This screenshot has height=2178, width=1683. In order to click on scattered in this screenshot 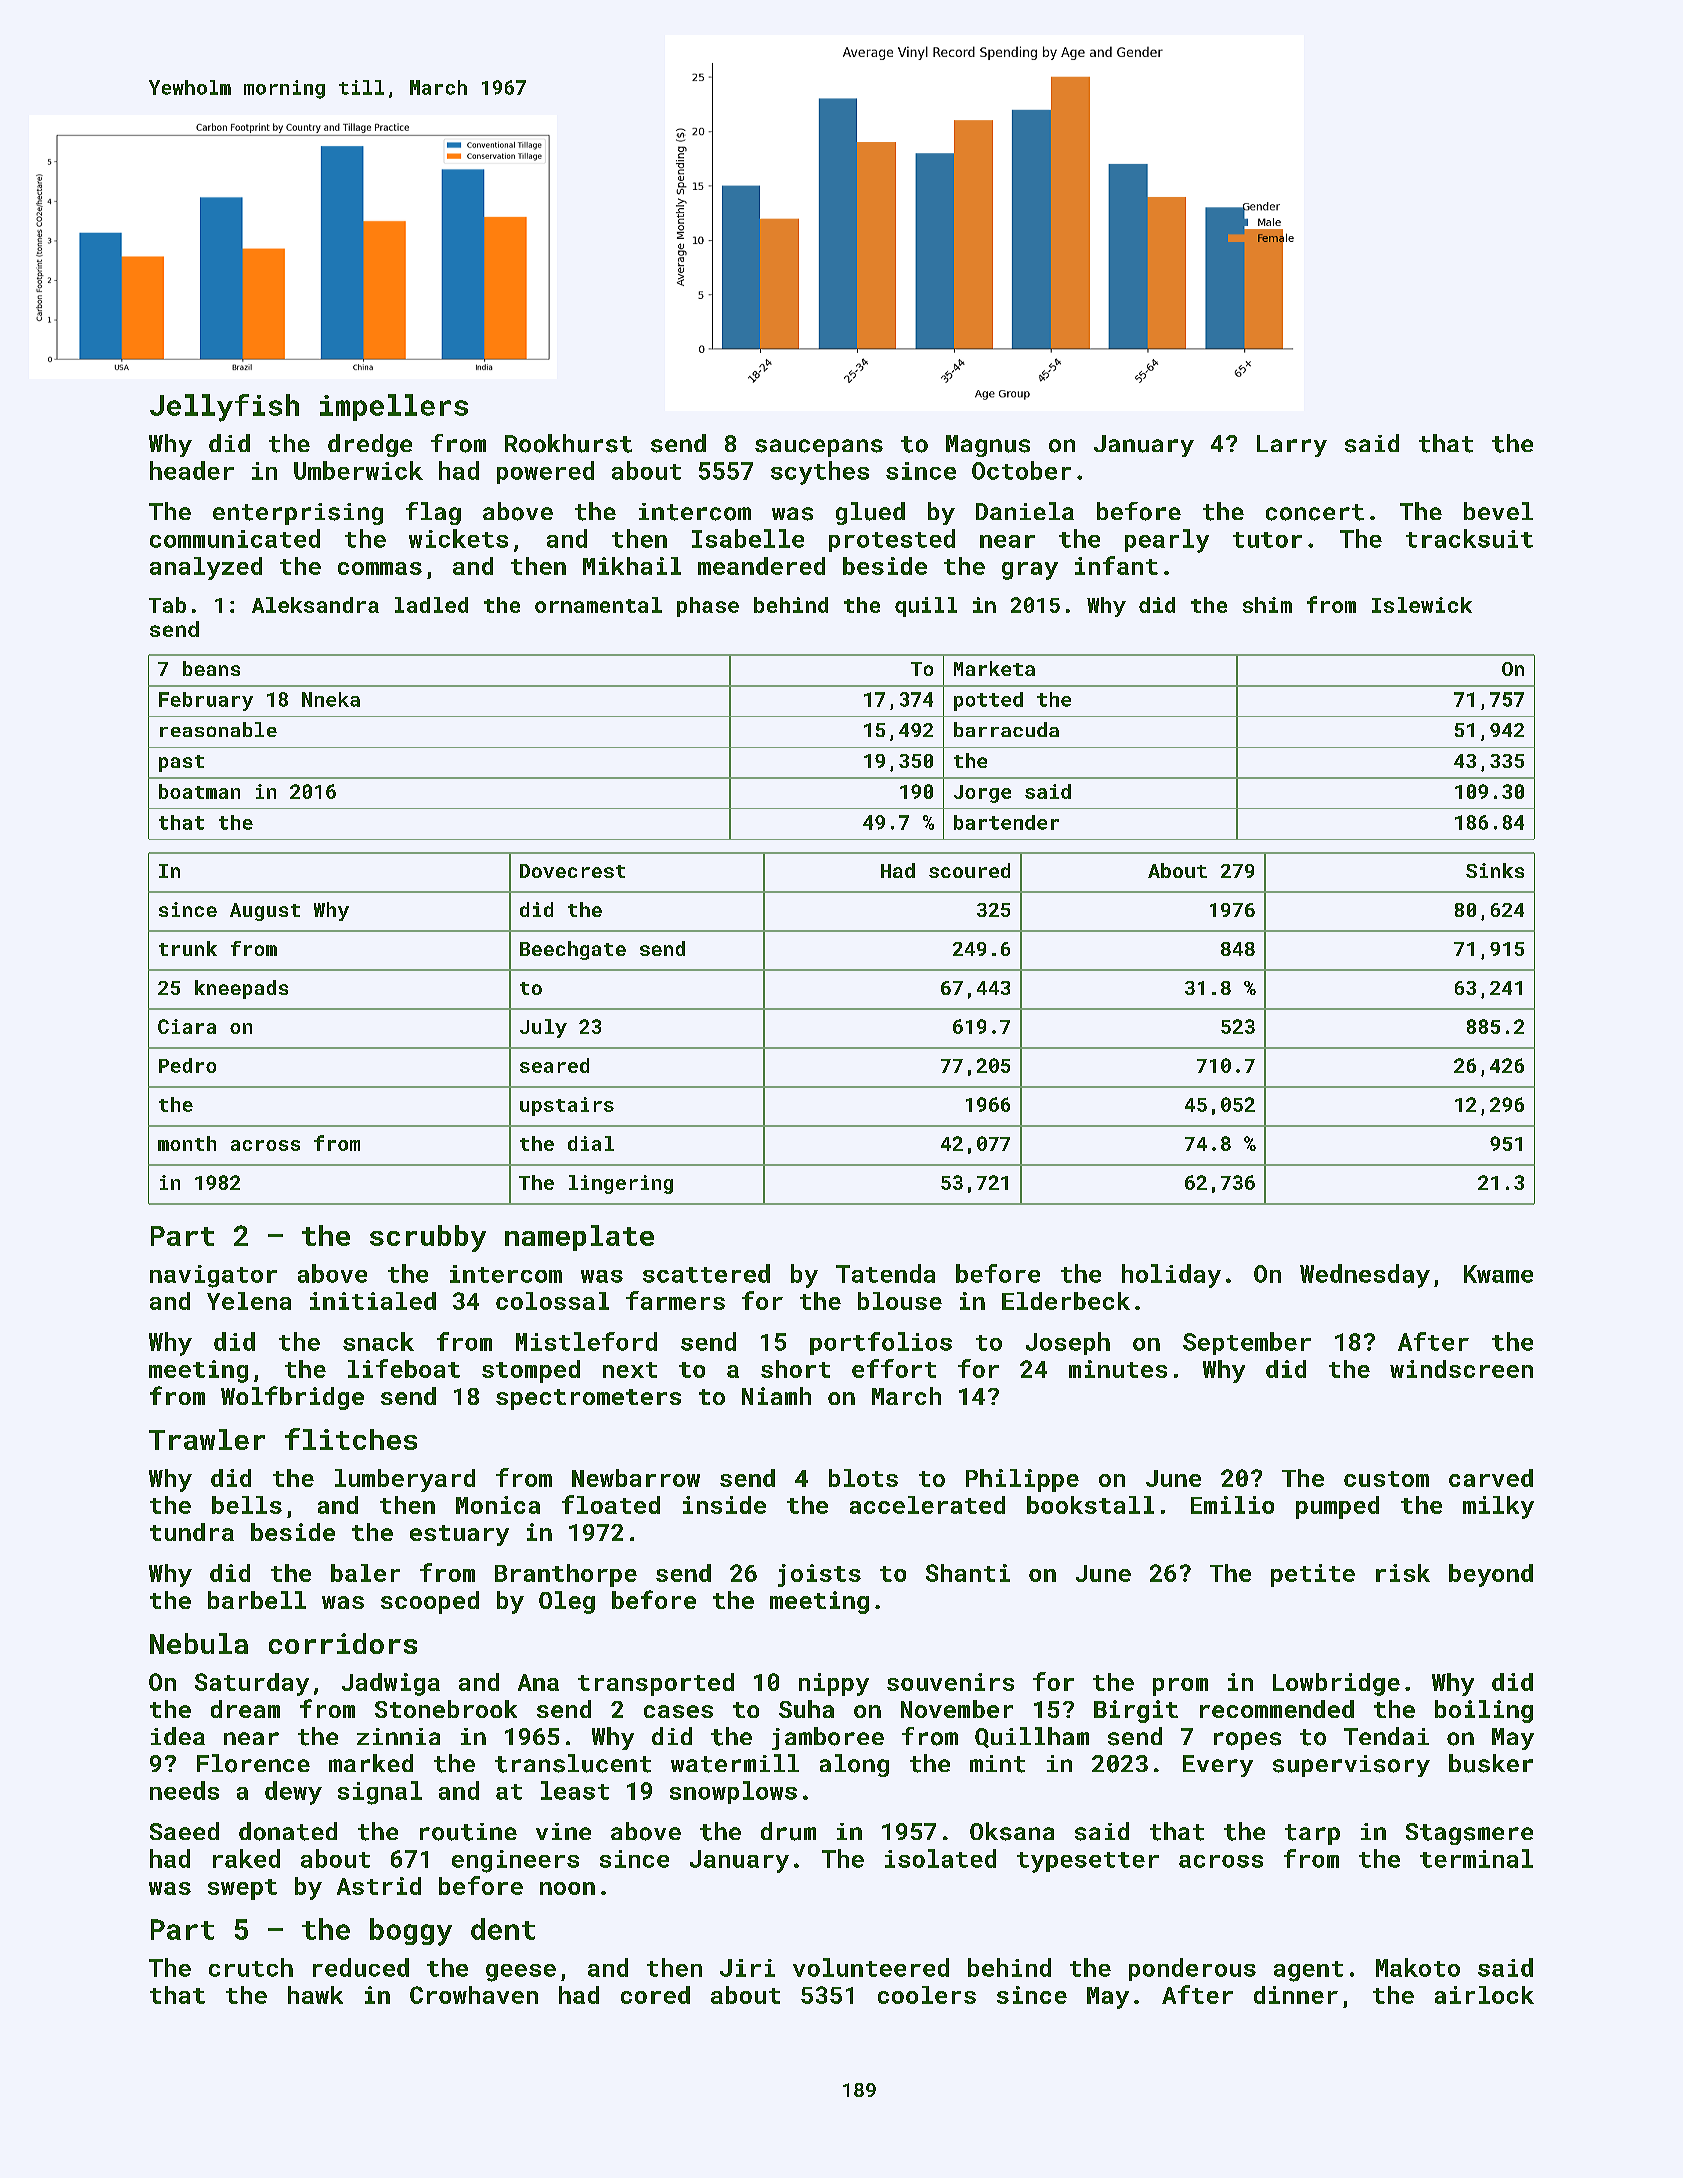, I will do `click(706, 1273)`.
